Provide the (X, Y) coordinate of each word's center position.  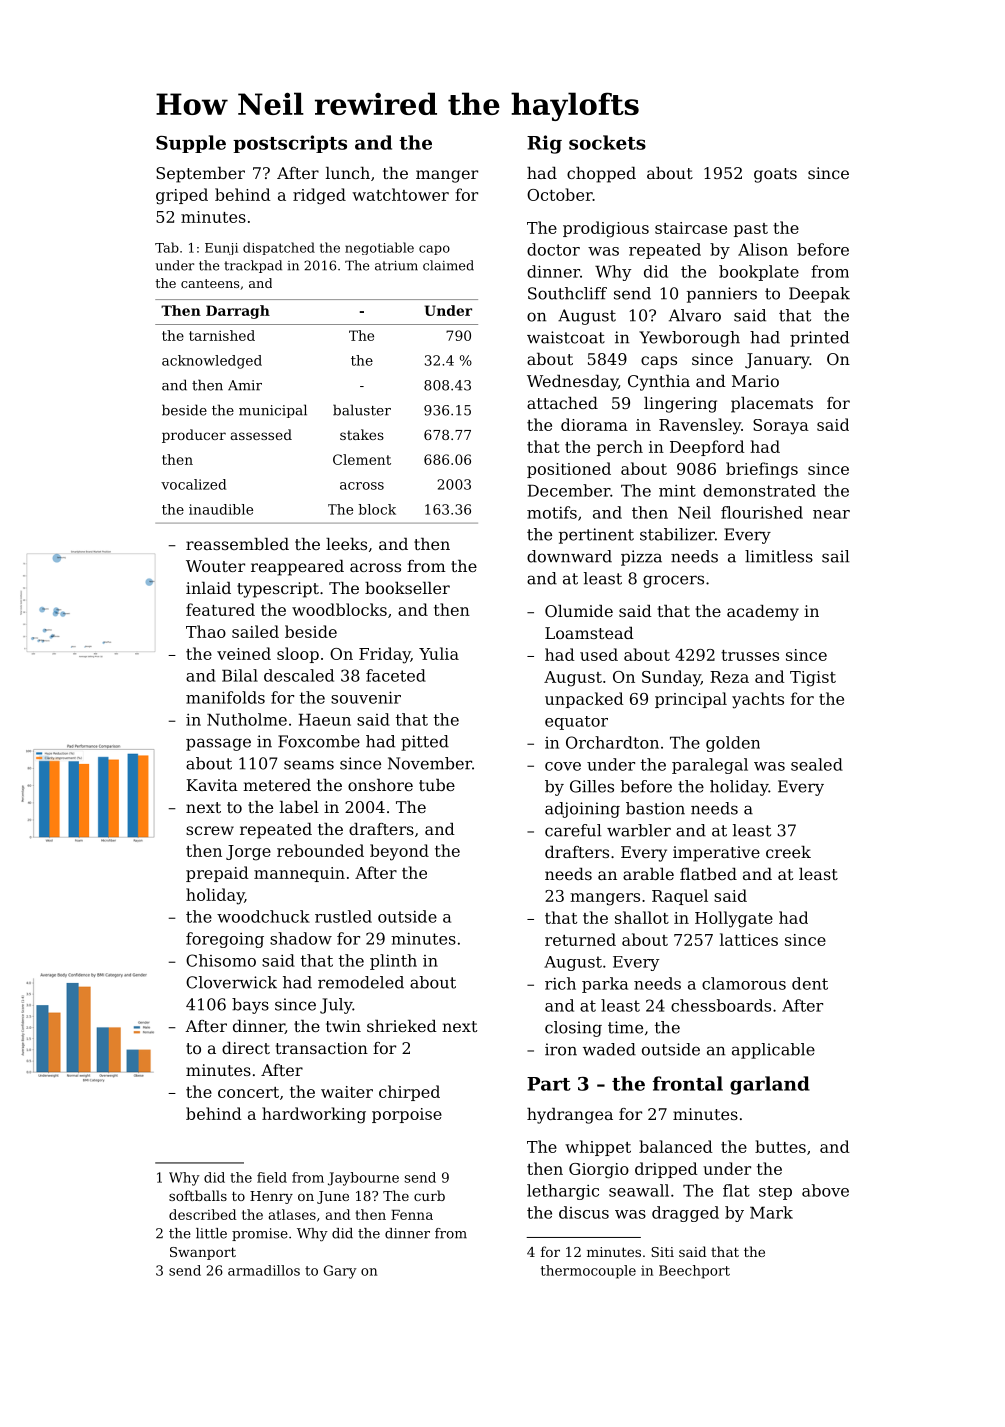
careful (573, 830)
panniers (722, 295)
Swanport (203, 1253)
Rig (544, 144)
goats (775, 175)
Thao (206, 631)
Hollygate (734, 919)
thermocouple (588, 1272)
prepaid (217, 874)
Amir (245, 385)
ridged (319, 196)
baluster (362, 410)
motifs (552, 512)
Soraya (781, 427)
